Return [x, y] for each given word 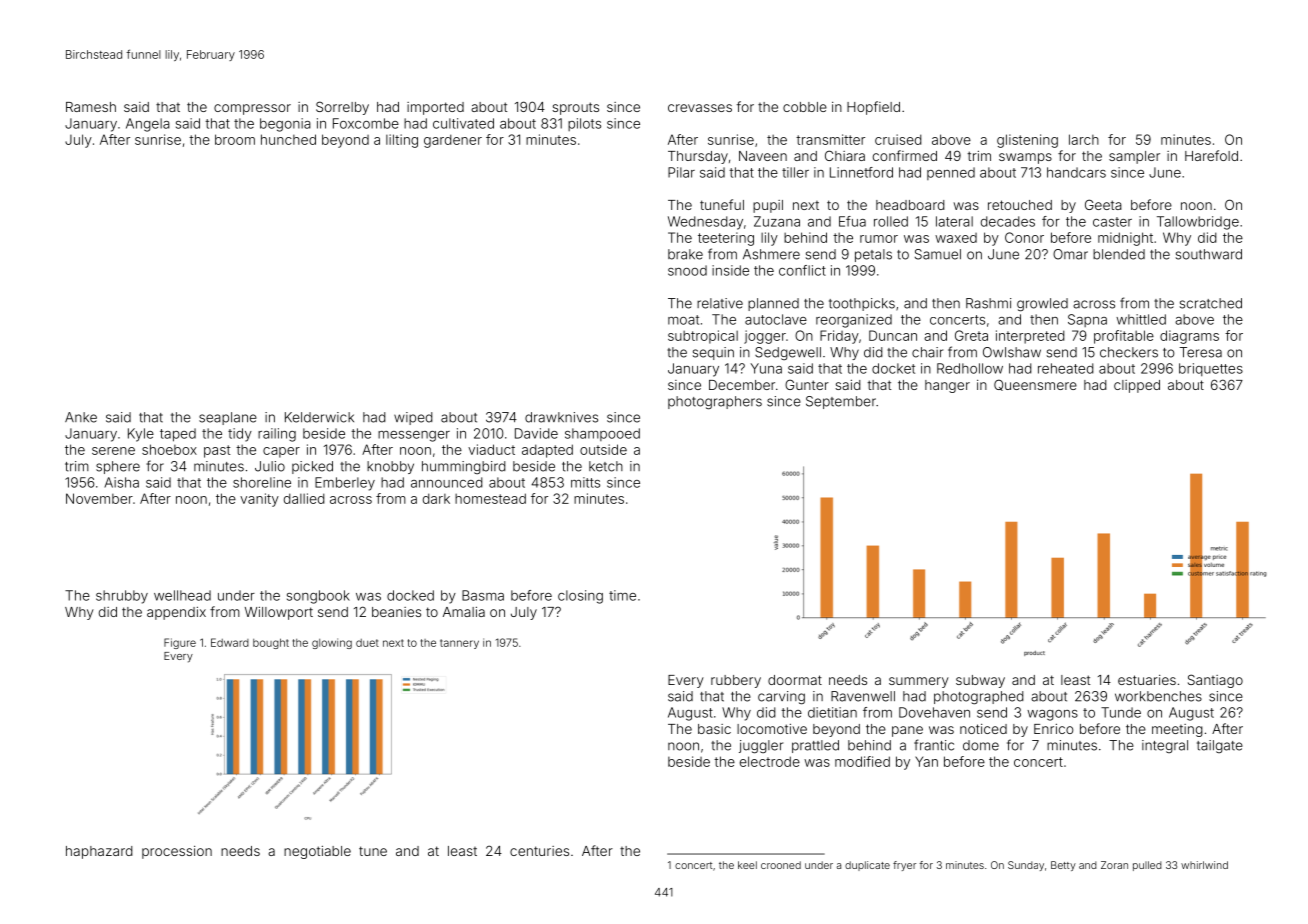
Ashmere [771, 254]
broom [235, 139]
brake [685, 254]
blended [1119, 254]
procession [177, 852]
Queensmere [1035, 385]
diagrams [1189, 337]
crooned [781, 865]
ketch [606, 466]
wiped [413, 418]
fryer [904, 866]
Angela [148, 125]
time [622, 595]
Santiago [1215, 681]
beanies [396, 612]
